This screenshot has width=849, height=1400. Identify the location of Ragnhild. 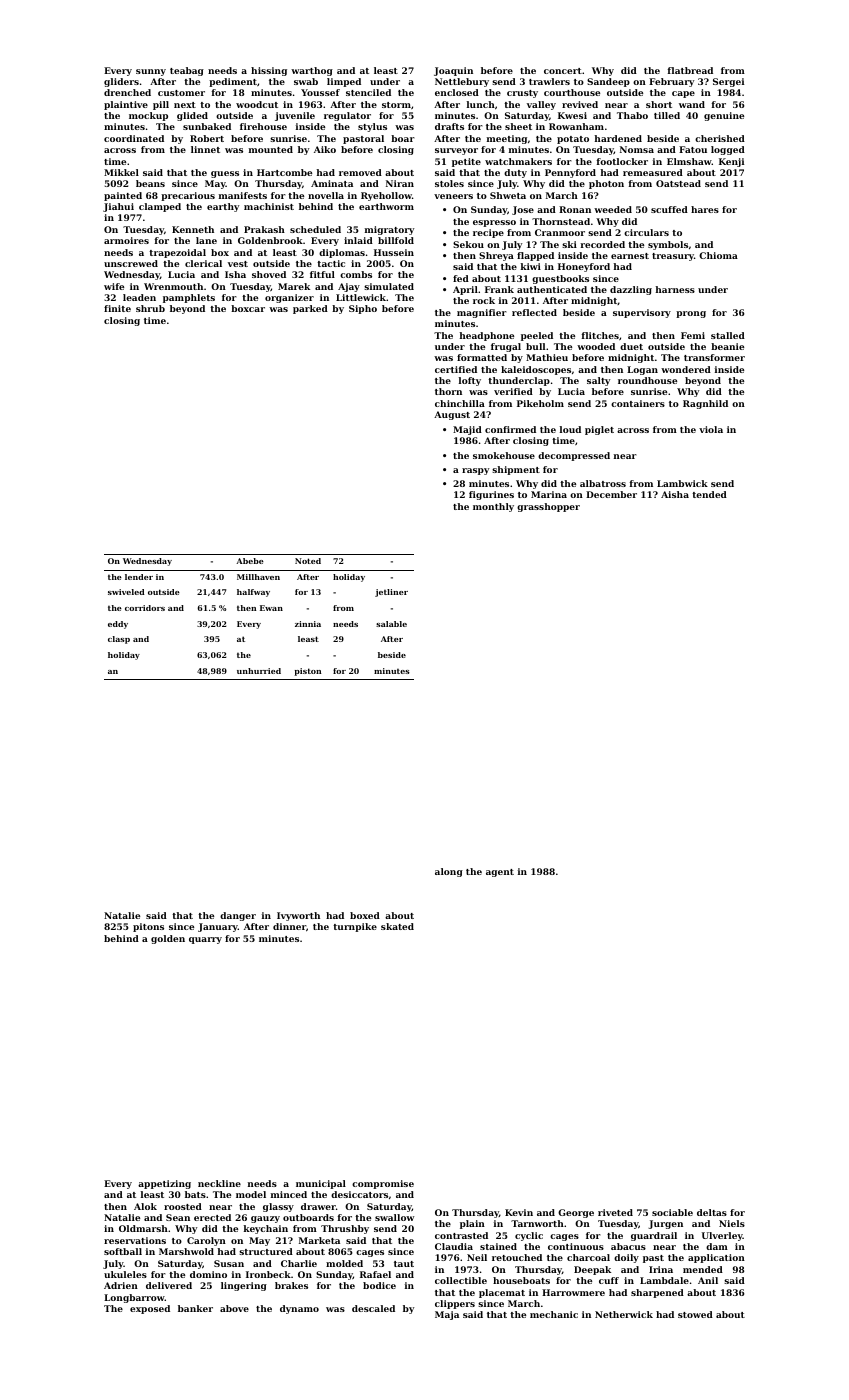
(705, 404).
